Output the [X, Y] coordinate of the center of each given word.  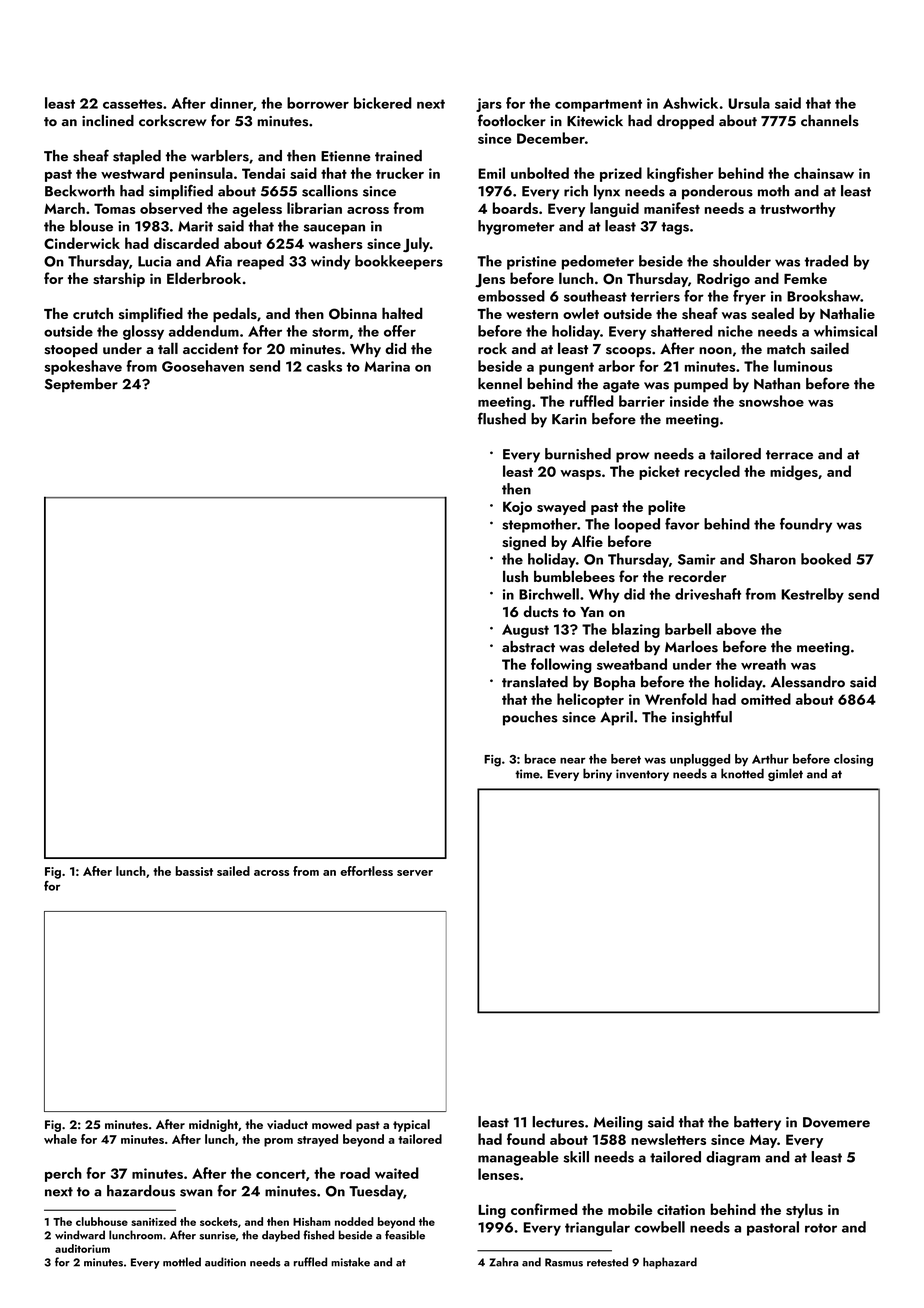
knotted [742, 773]
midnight [213, 1125]
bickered [383, 103]
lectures [558, 1122]
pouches [530, 718]
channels [830, 120]
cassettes [132, 104]
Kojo [517, 508]
